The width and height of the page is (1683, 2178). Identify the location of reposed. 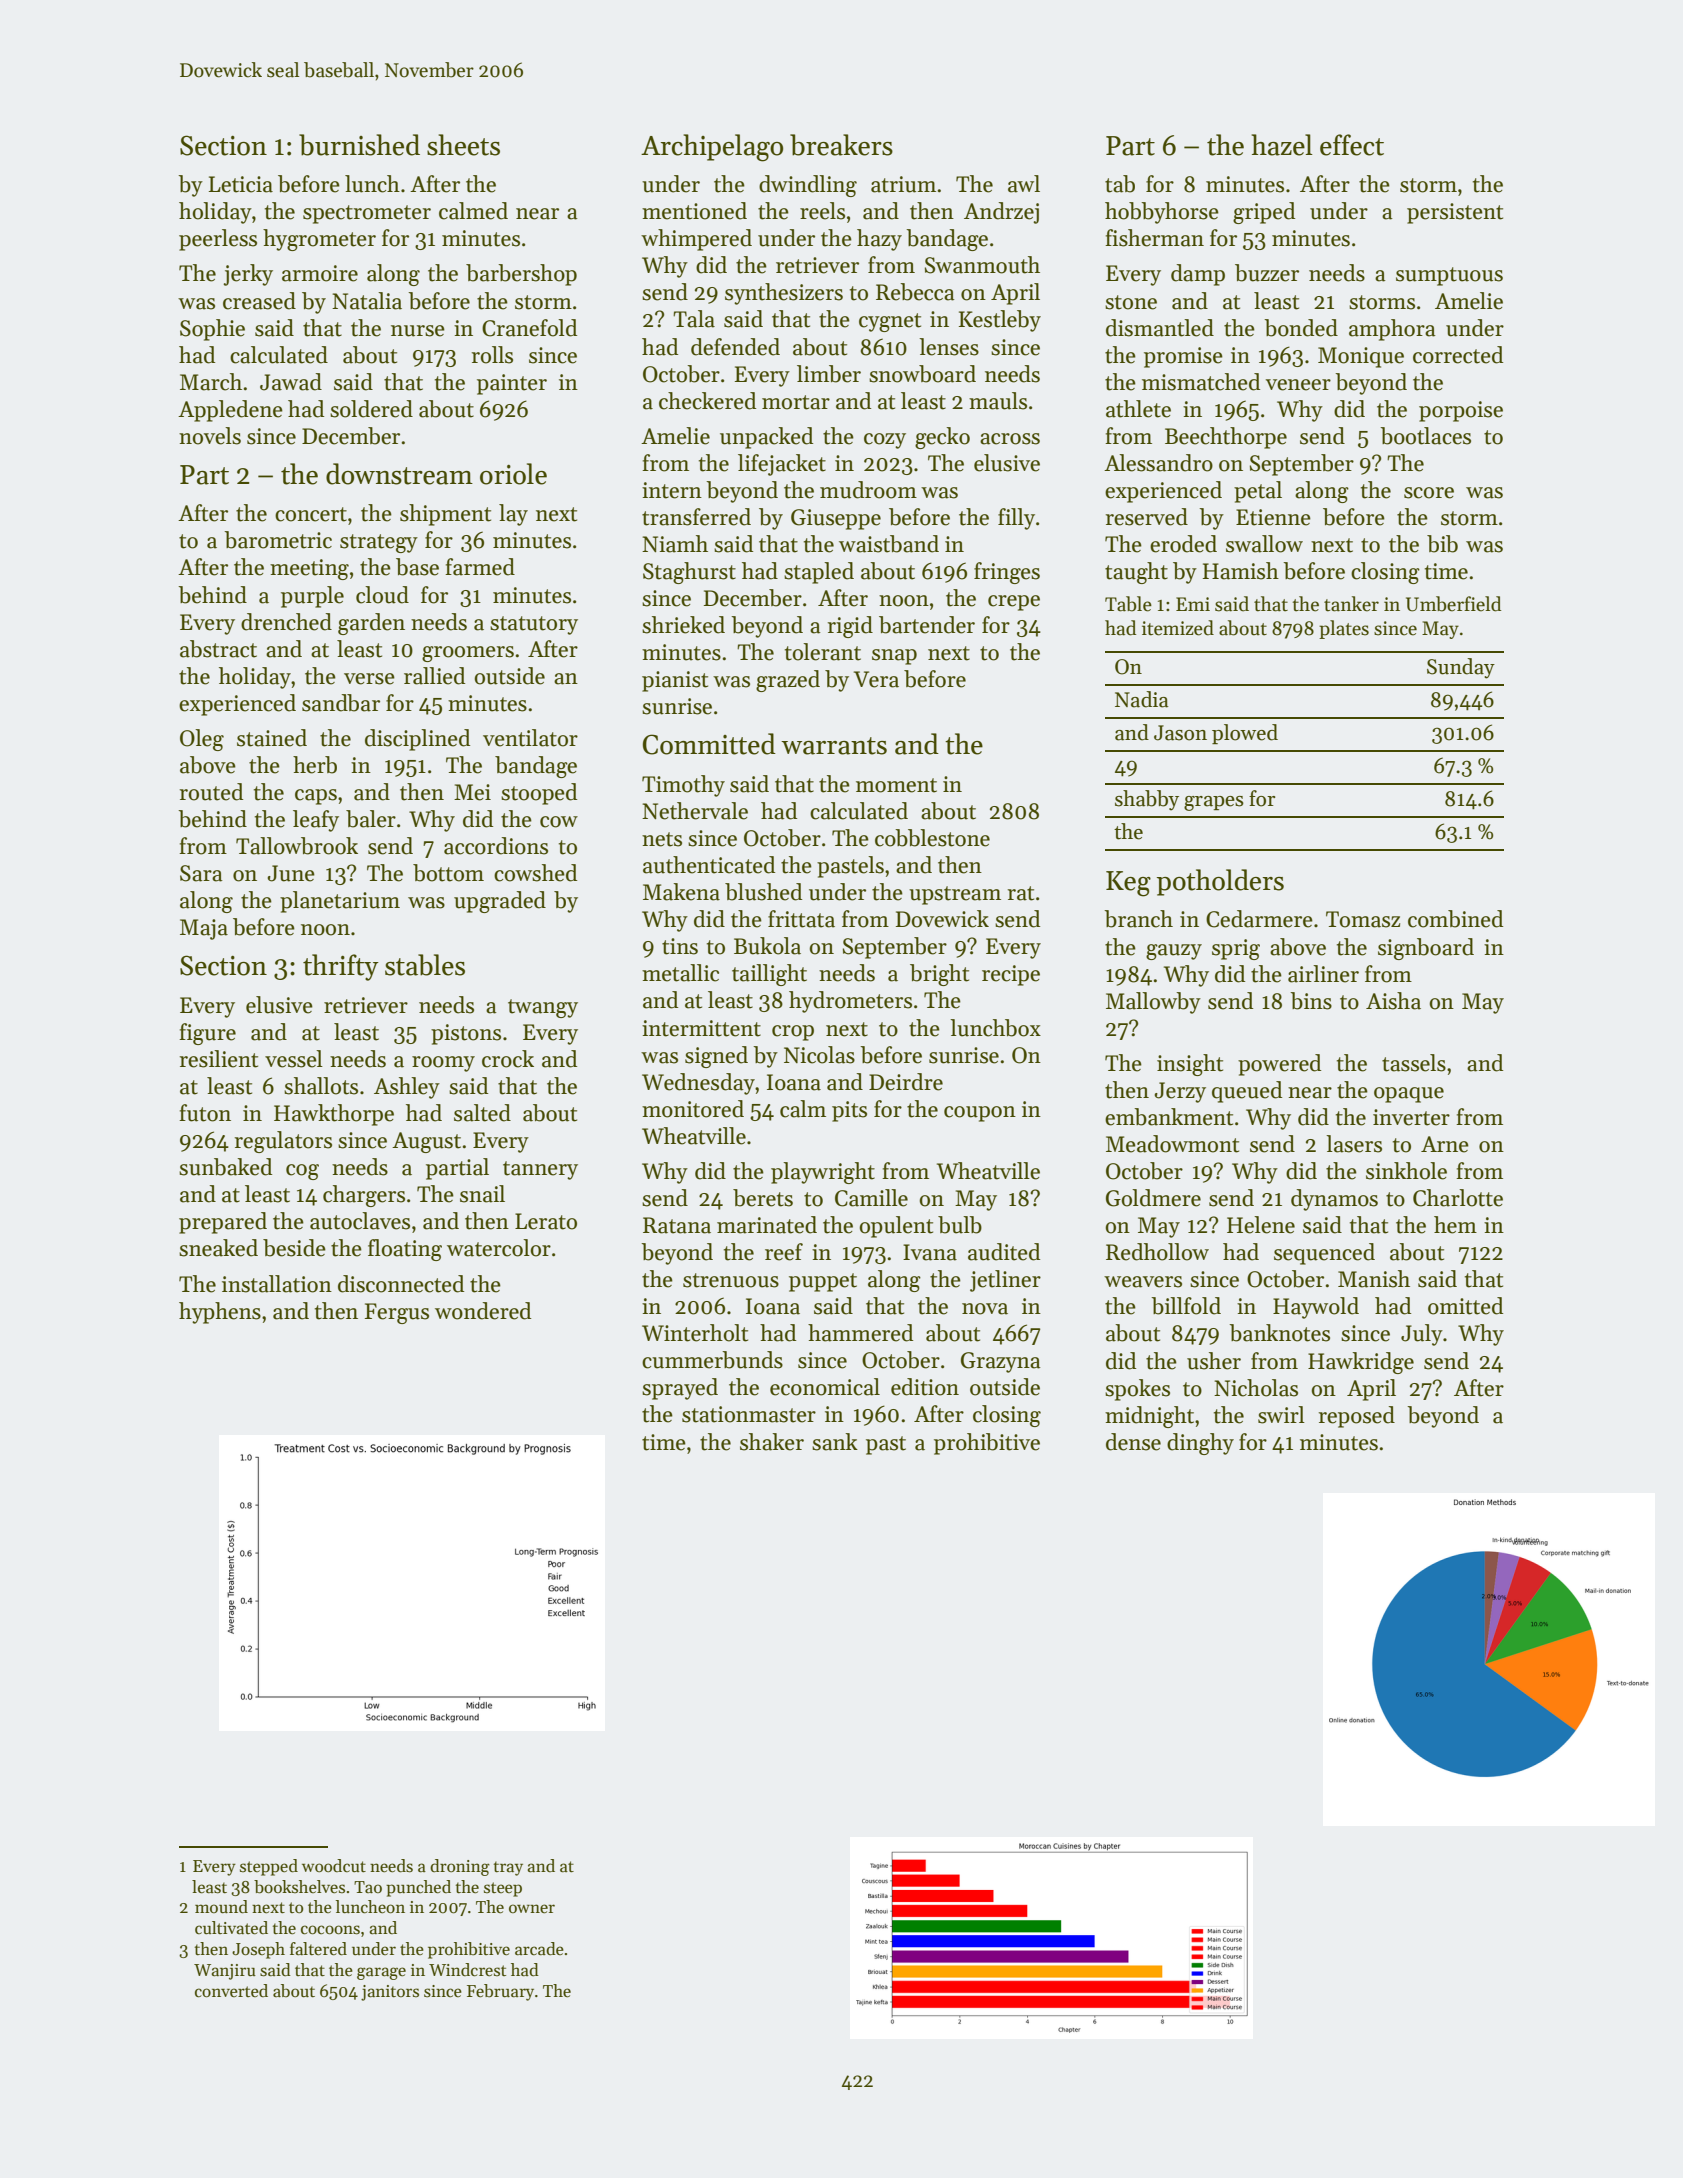
(1357, 1417).
